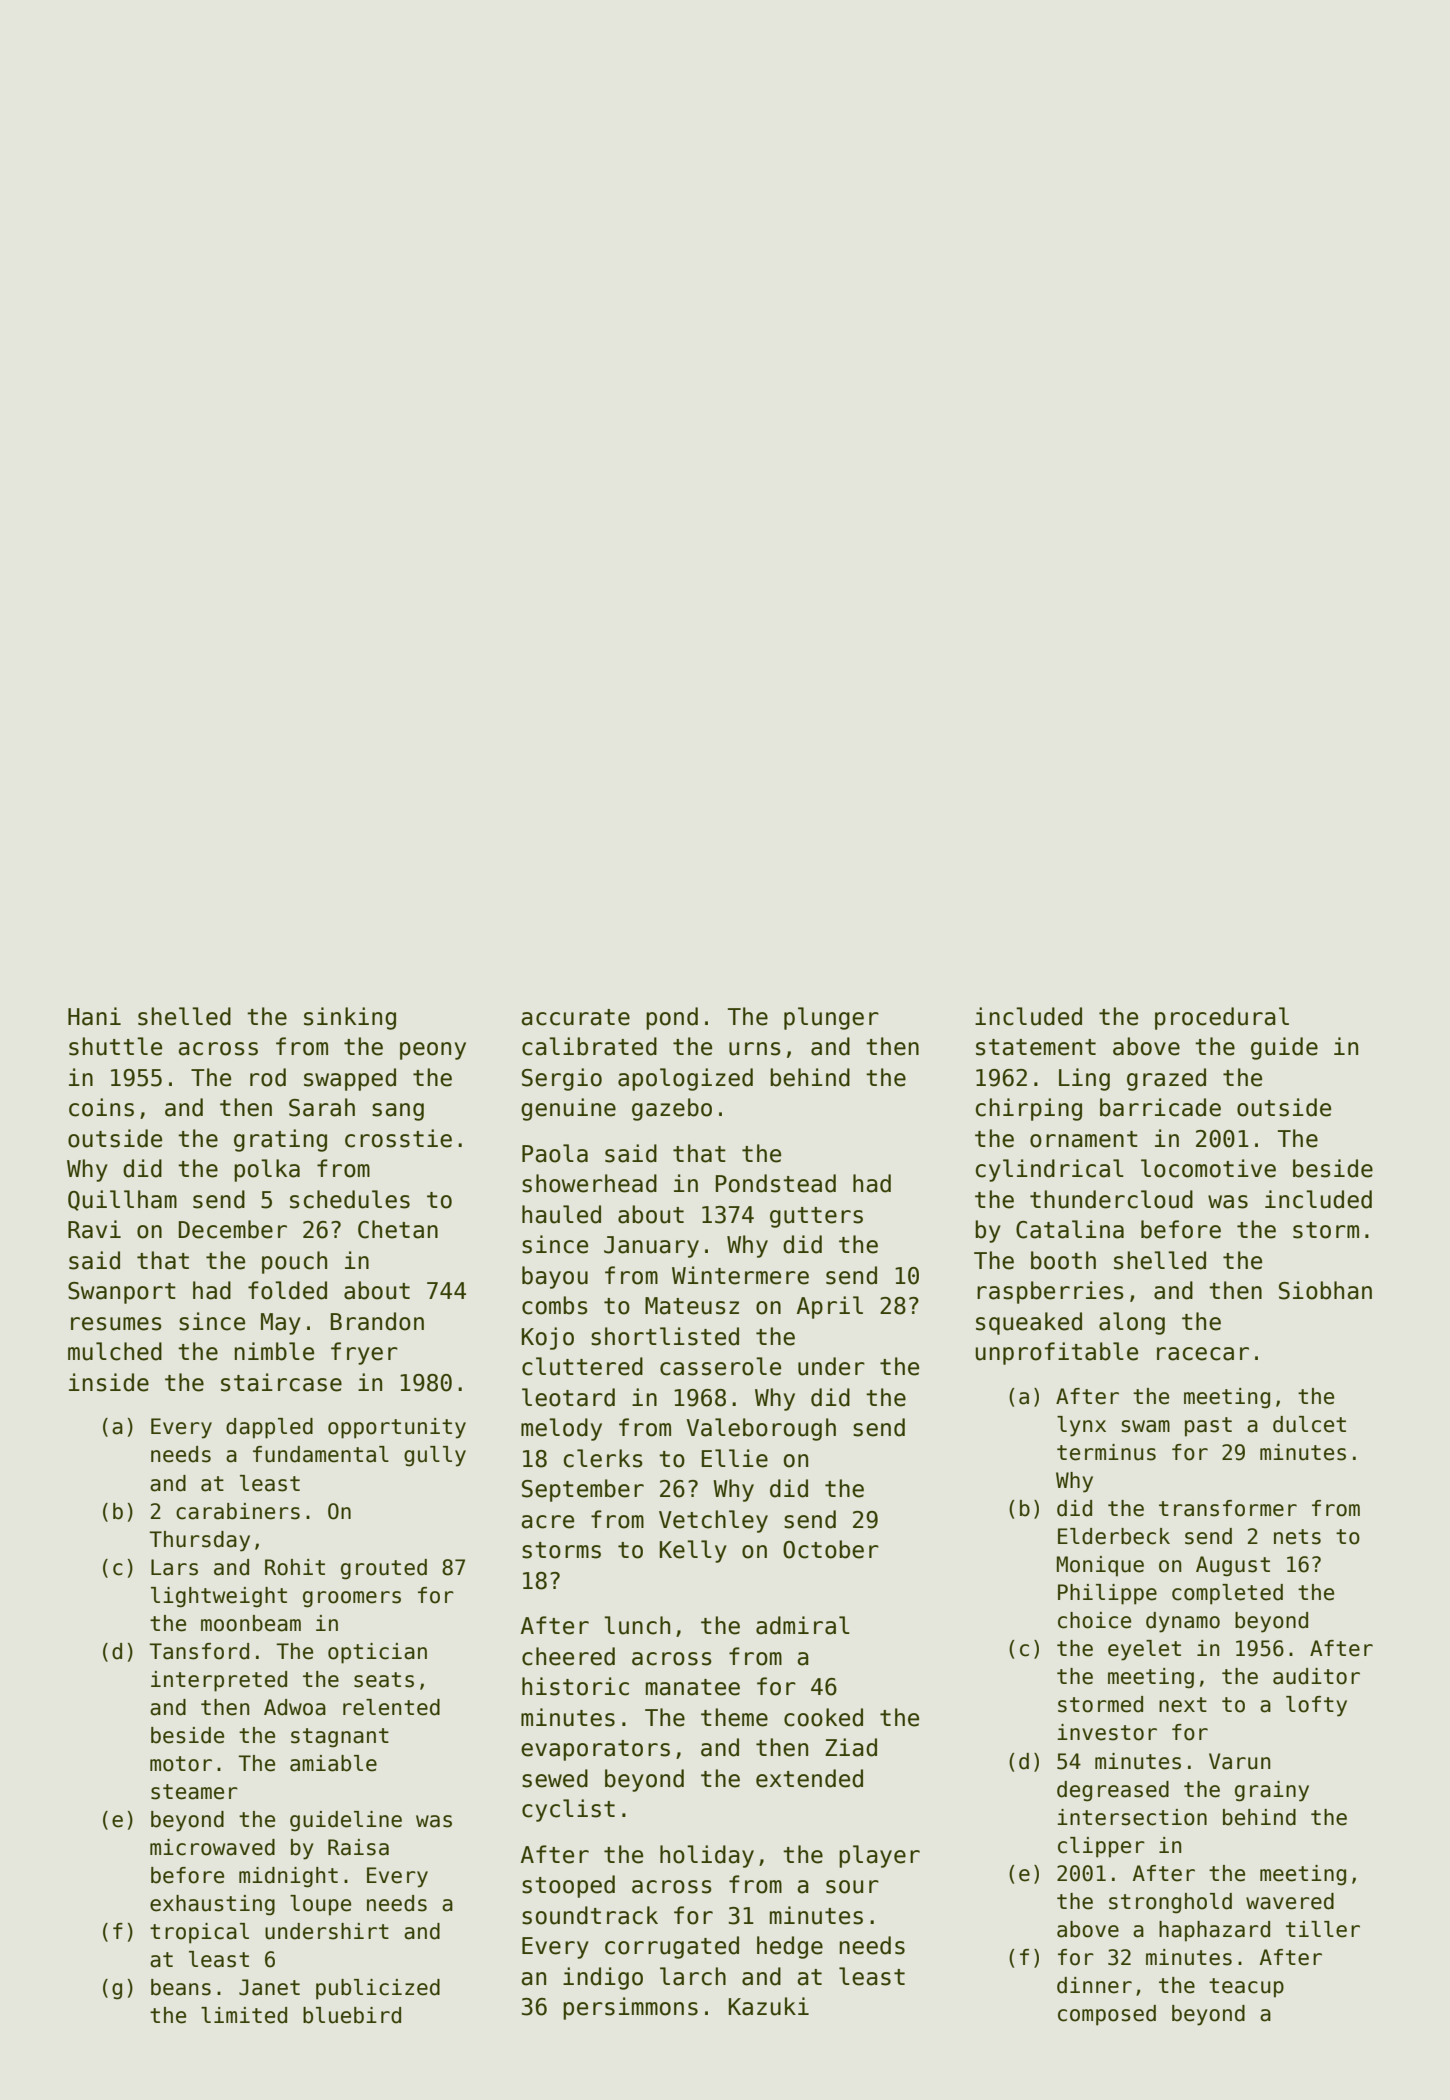 Image resolution: width=1450 pixels, height=2100 pixels. I want to click on sinking, so click(350, 1018).
